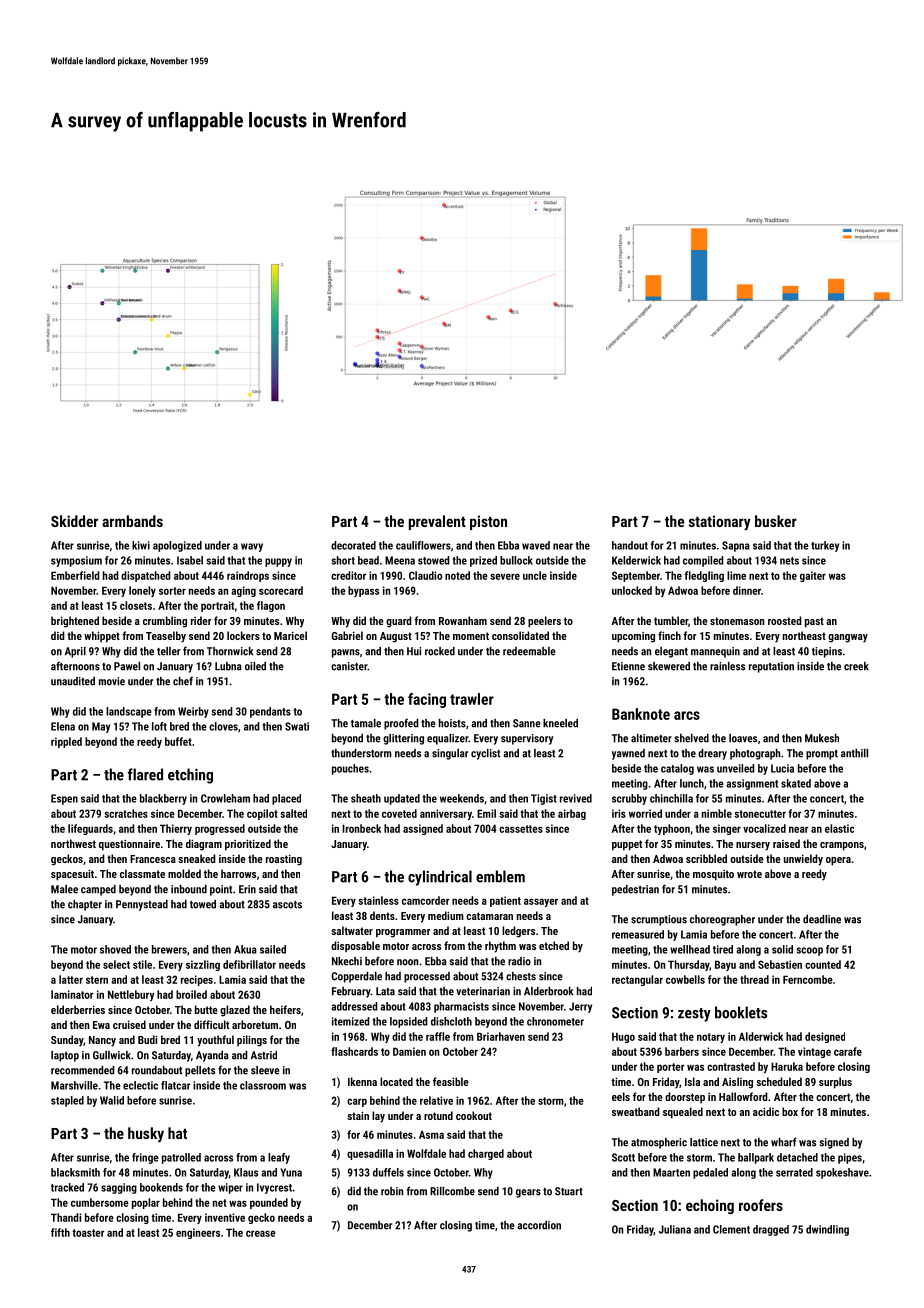 The width and height of the screenshot is (924, 1308). What do you see at coordinates (703, 561) in the screenshot?
I see `compiled` at bounding box center [703, 561].
